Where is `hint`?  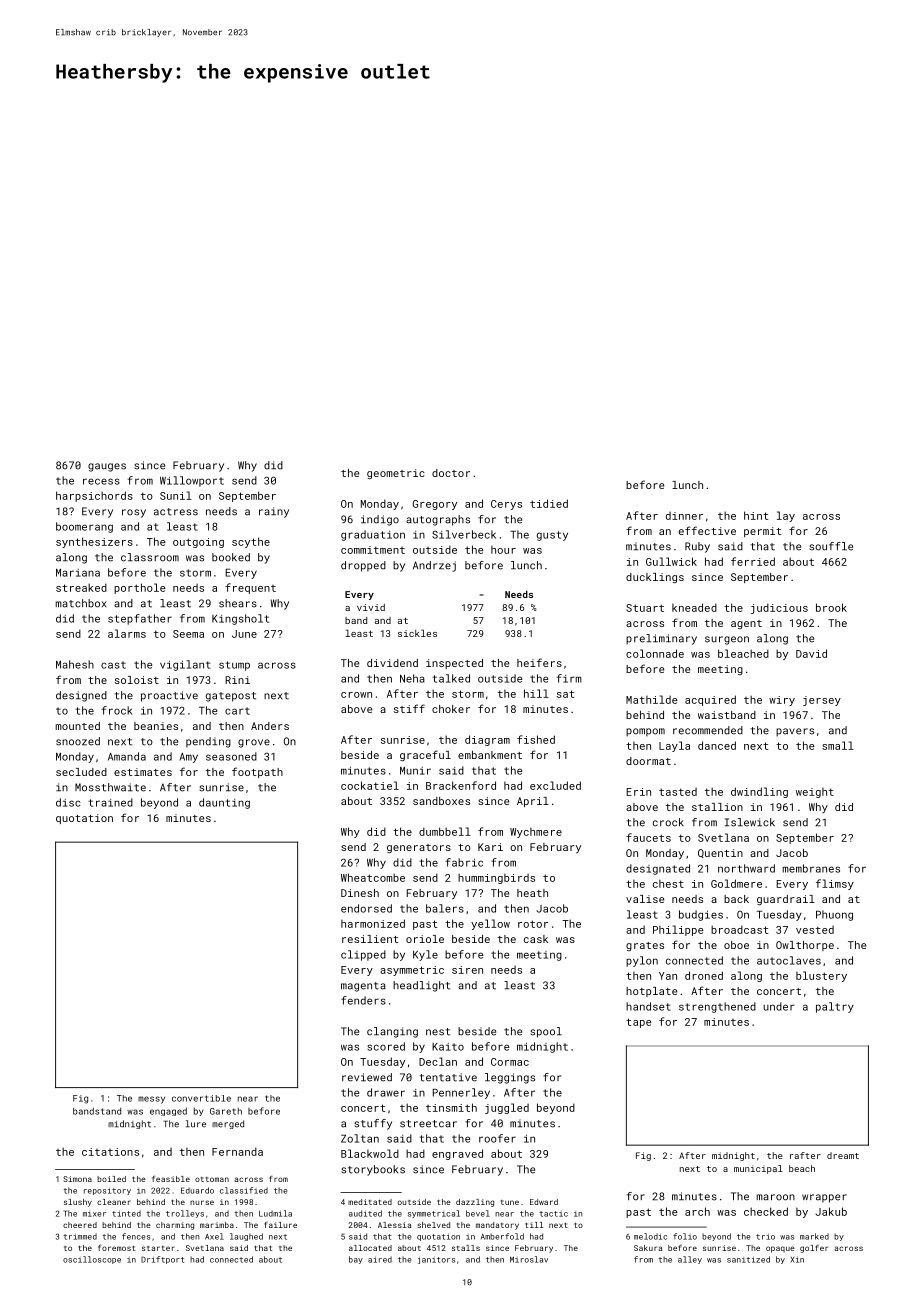 hint is located at coordinates (756, 515).
